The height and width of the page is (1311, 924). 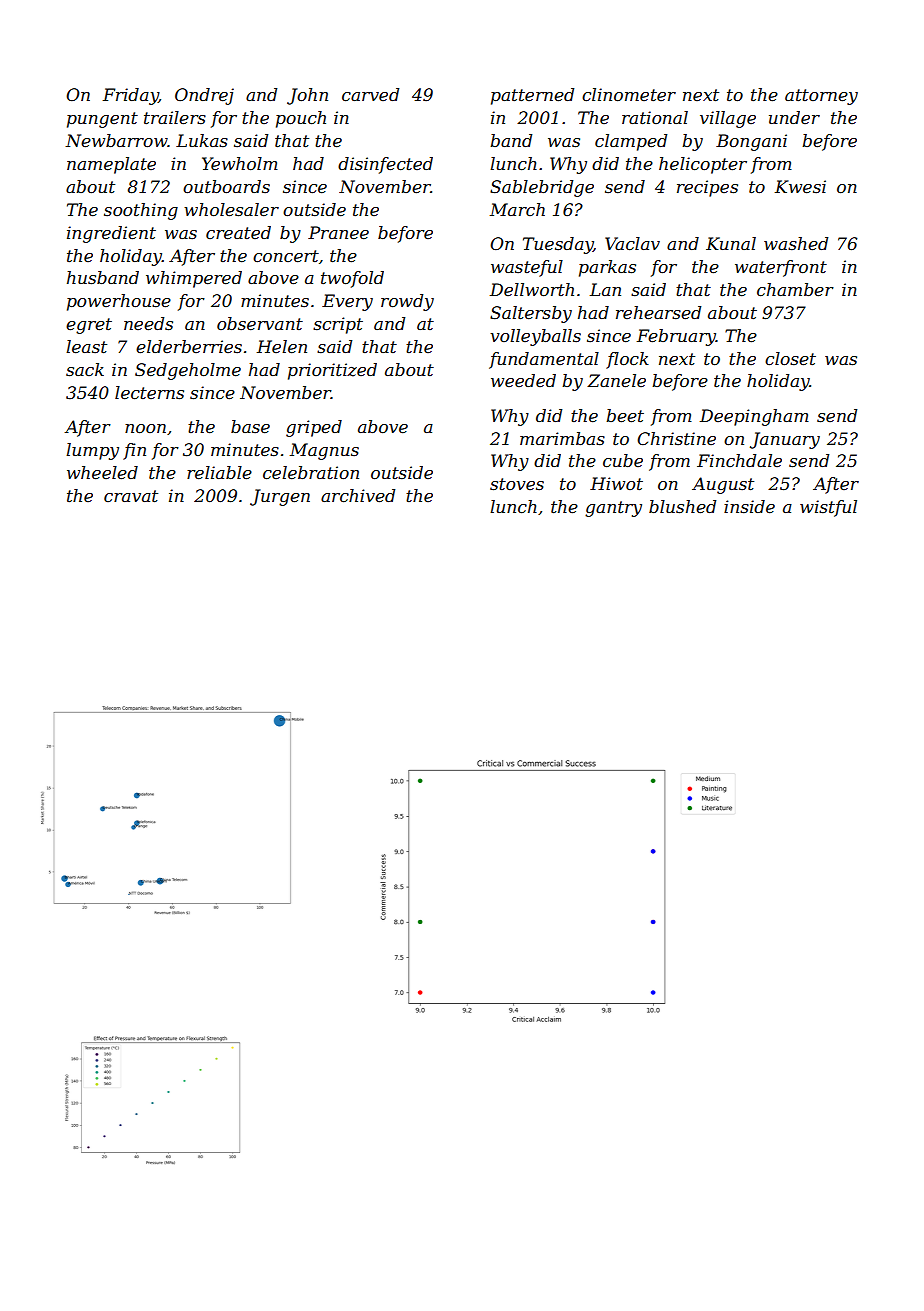 What do you see at coordinates (148, 323) in the page?
I see `needs` at bounding box center [148, 323].
